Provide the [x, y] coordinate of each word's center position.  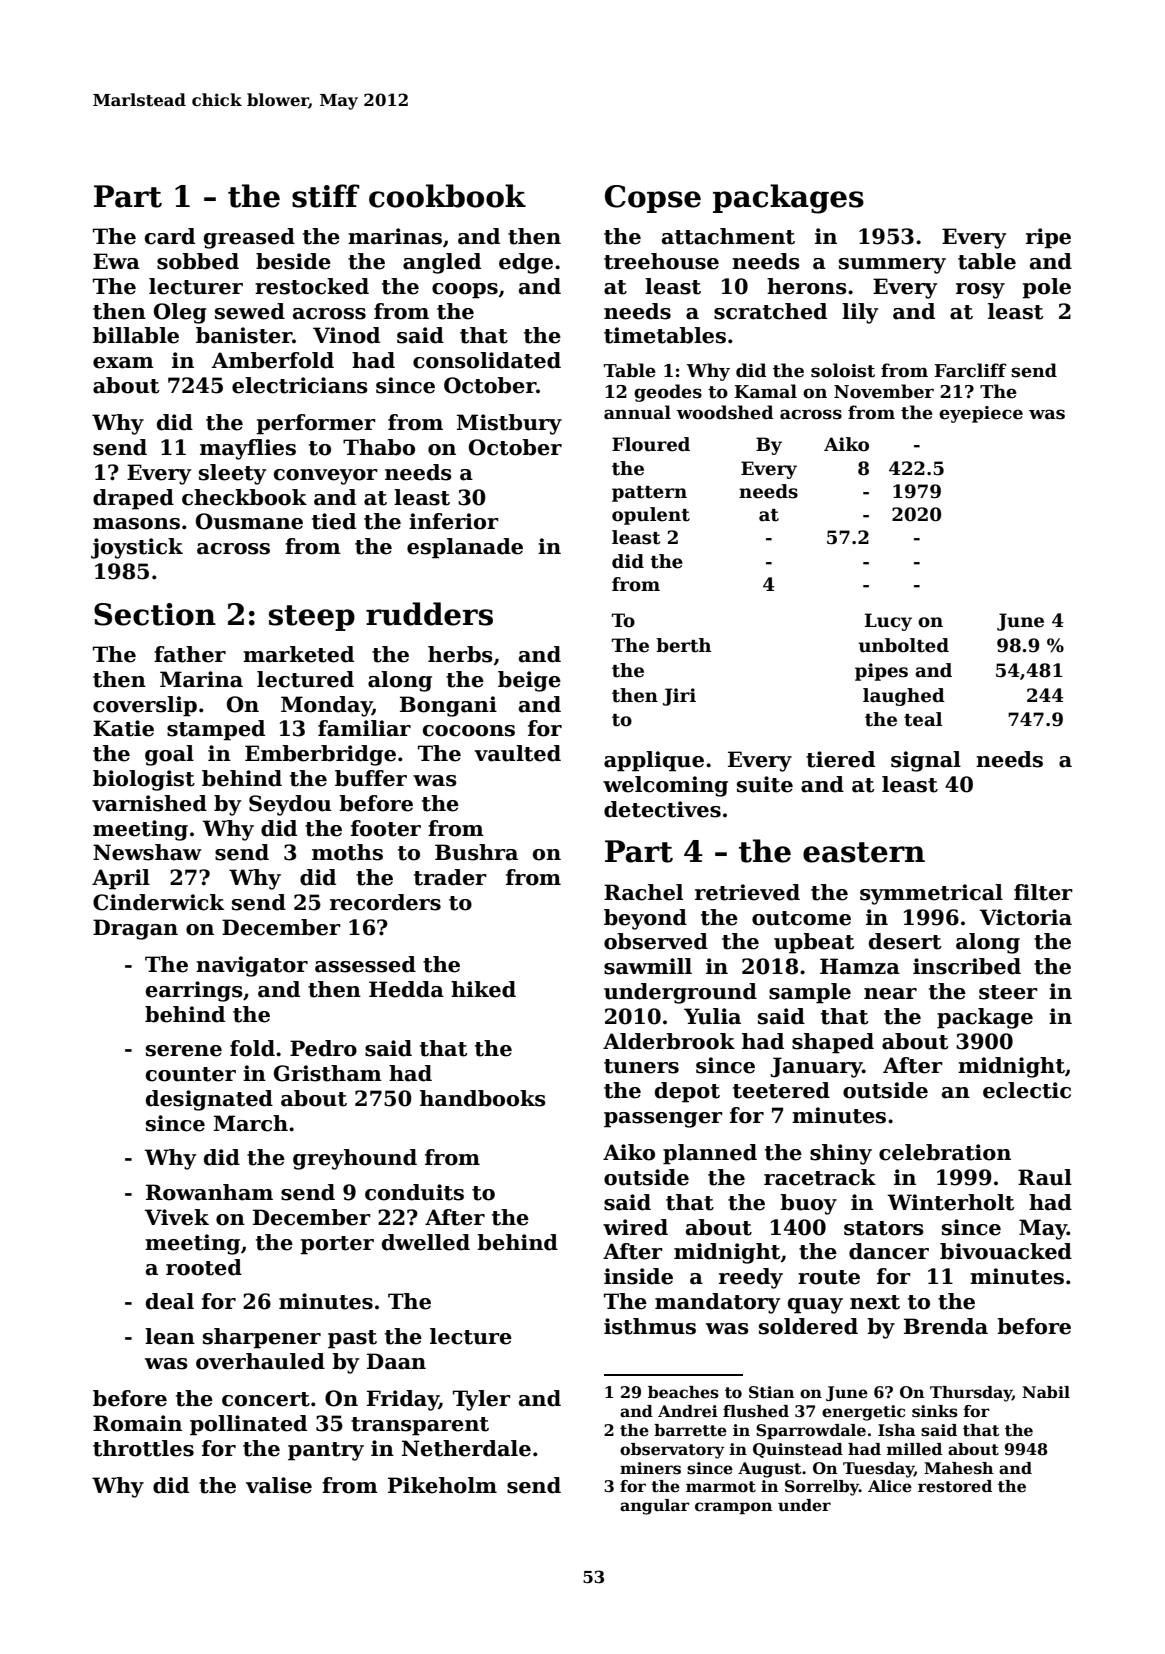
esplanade [465, 548]
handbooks [483, 1098]
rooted [204, 1267]
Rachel [643, 892]
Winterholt [950, 1202]
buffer [371, 778]
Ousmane [249, 521]
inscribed [967, 966]
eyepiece [981, 414]
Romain [137, 1423]
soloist [843, 370]
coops [465, 291]
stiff [326, 196]
